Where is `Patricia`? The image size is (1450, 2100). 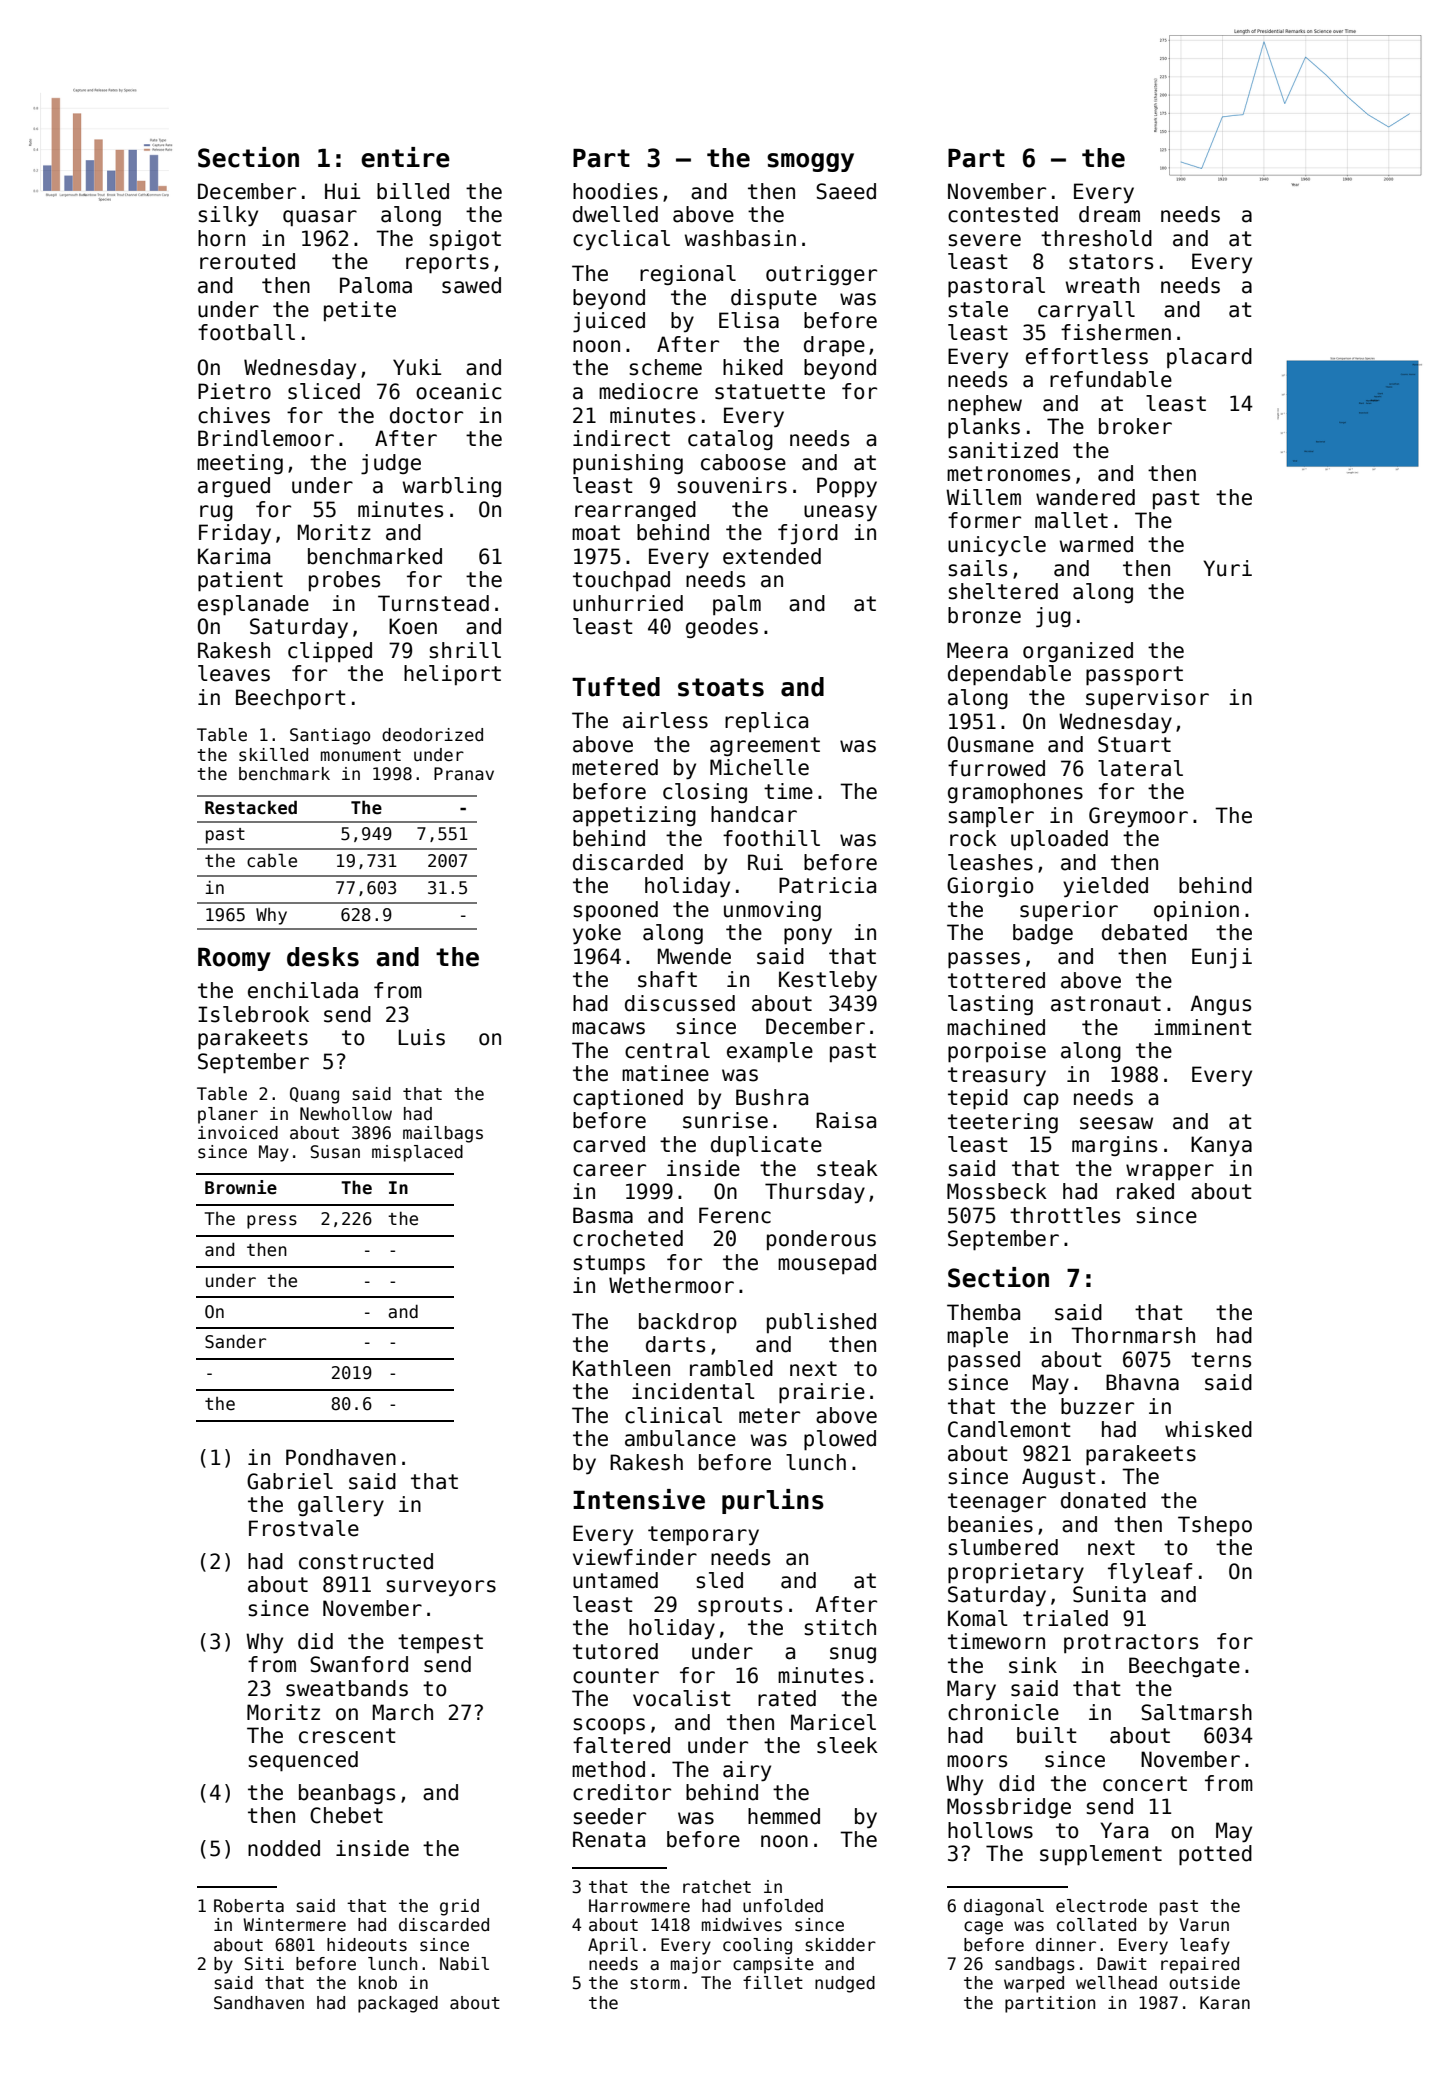 Patricia is located at coordinates (827, 885).
